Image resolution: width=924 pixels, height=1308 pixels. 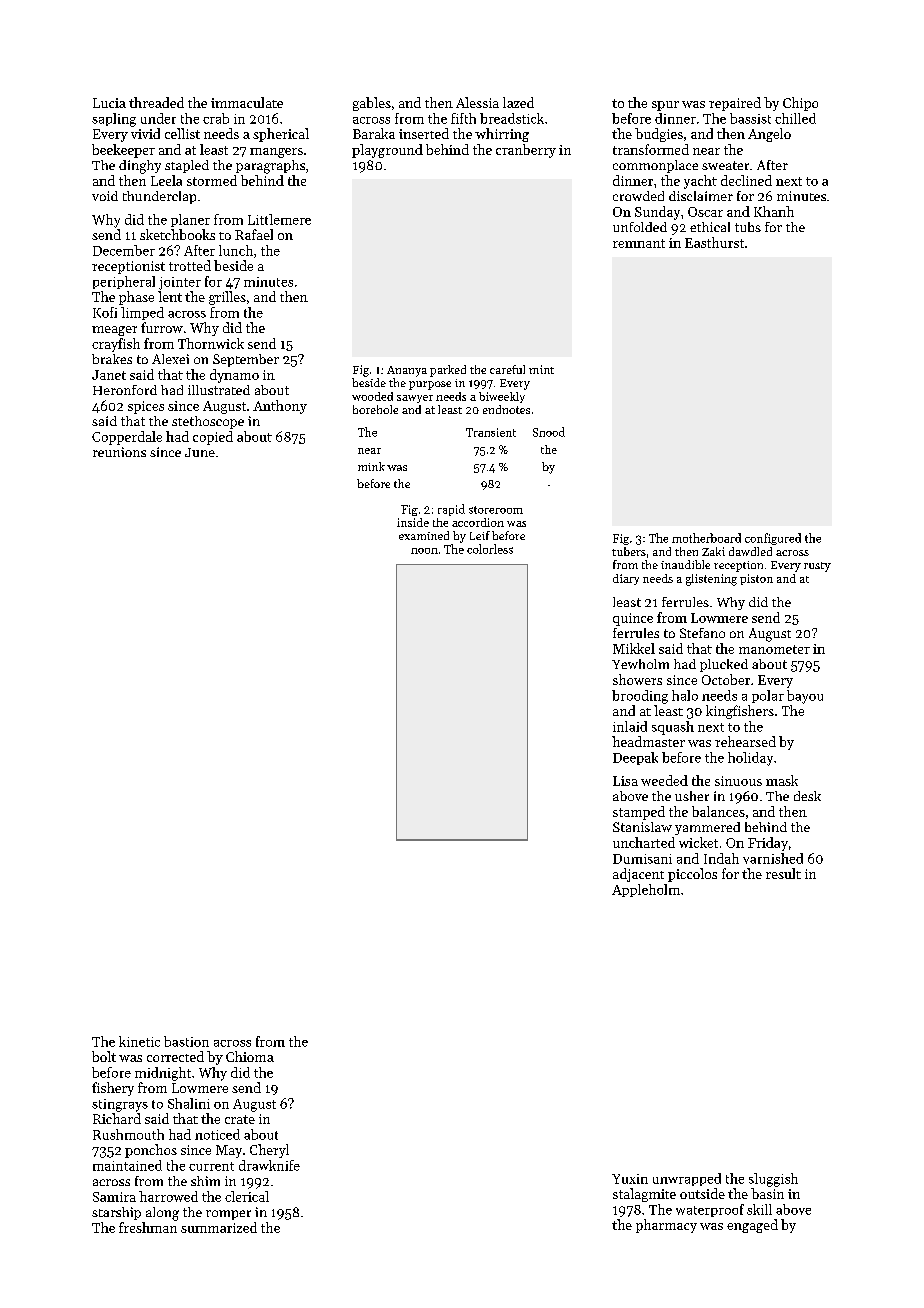 I want to click on Yuxin, so click(x=630, y=1179).
